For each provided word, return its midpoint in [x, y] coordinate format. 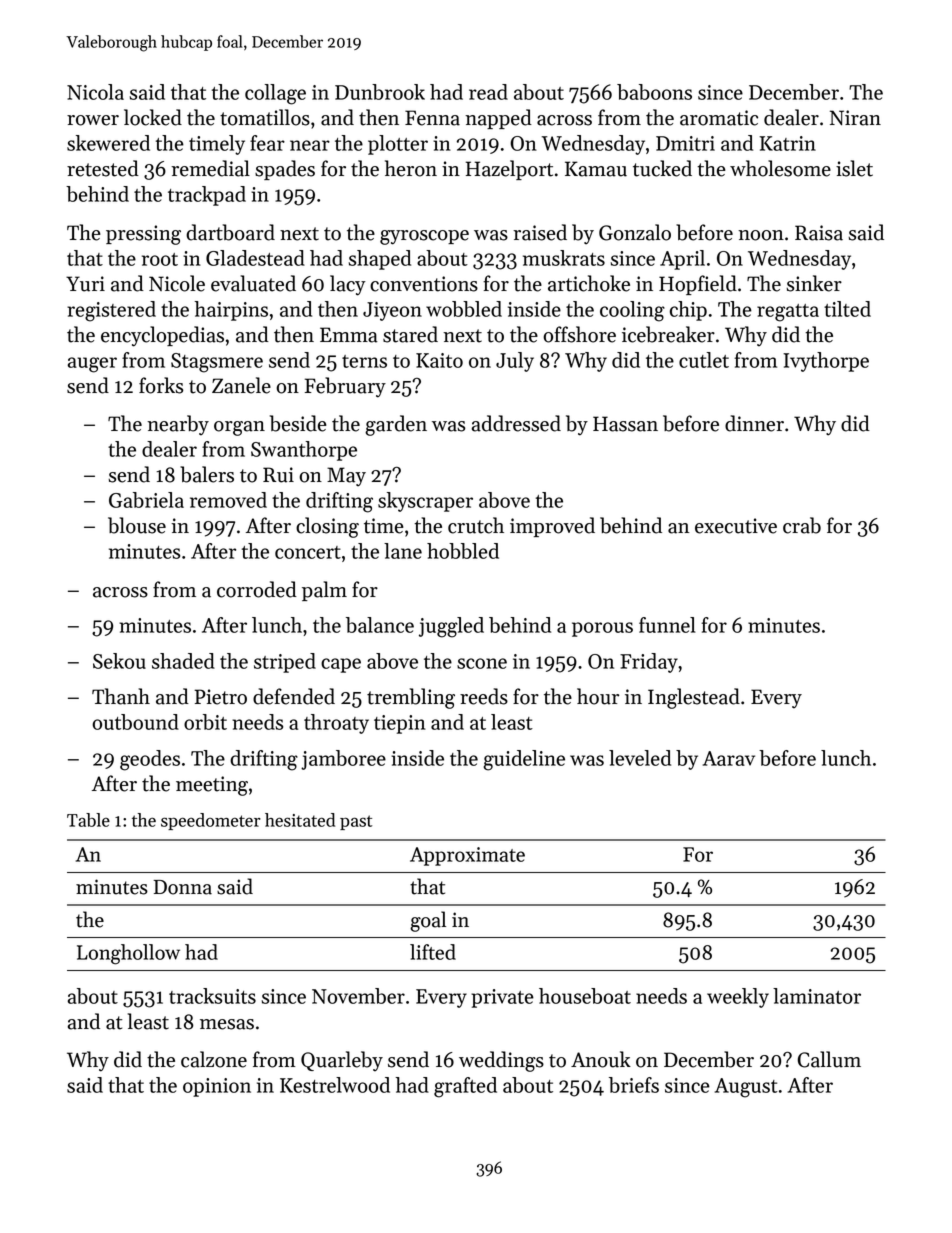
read [488, 92]
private [502, 998]
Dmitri [685, 143]
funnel [667, 625]
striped [285, 663]
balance [380, 625]
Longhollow [128, 954]
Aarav [729, 758]
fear [267, 143]
